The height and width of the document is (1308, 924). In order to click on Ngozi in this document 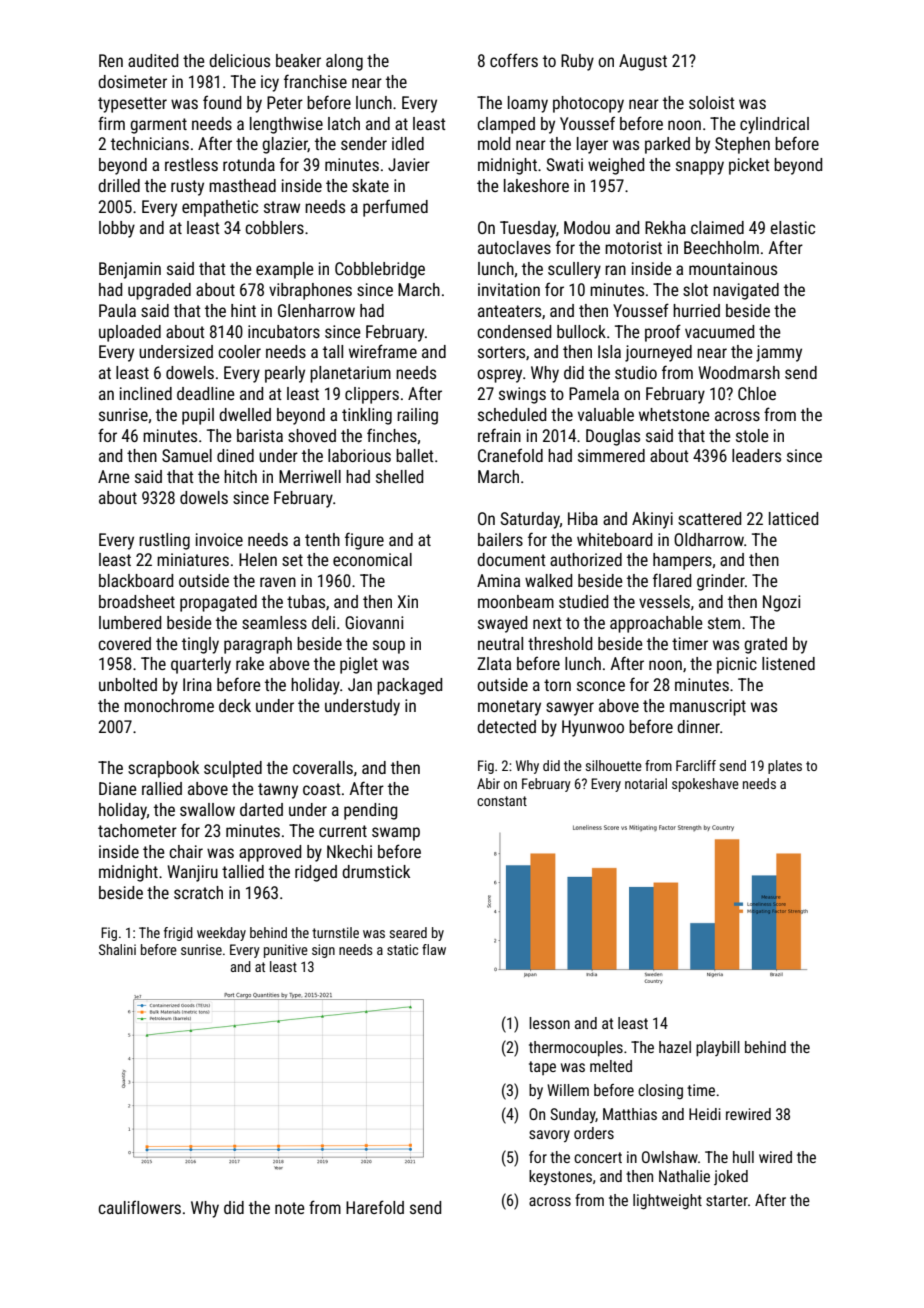, I will do `click(781, 603)`.
